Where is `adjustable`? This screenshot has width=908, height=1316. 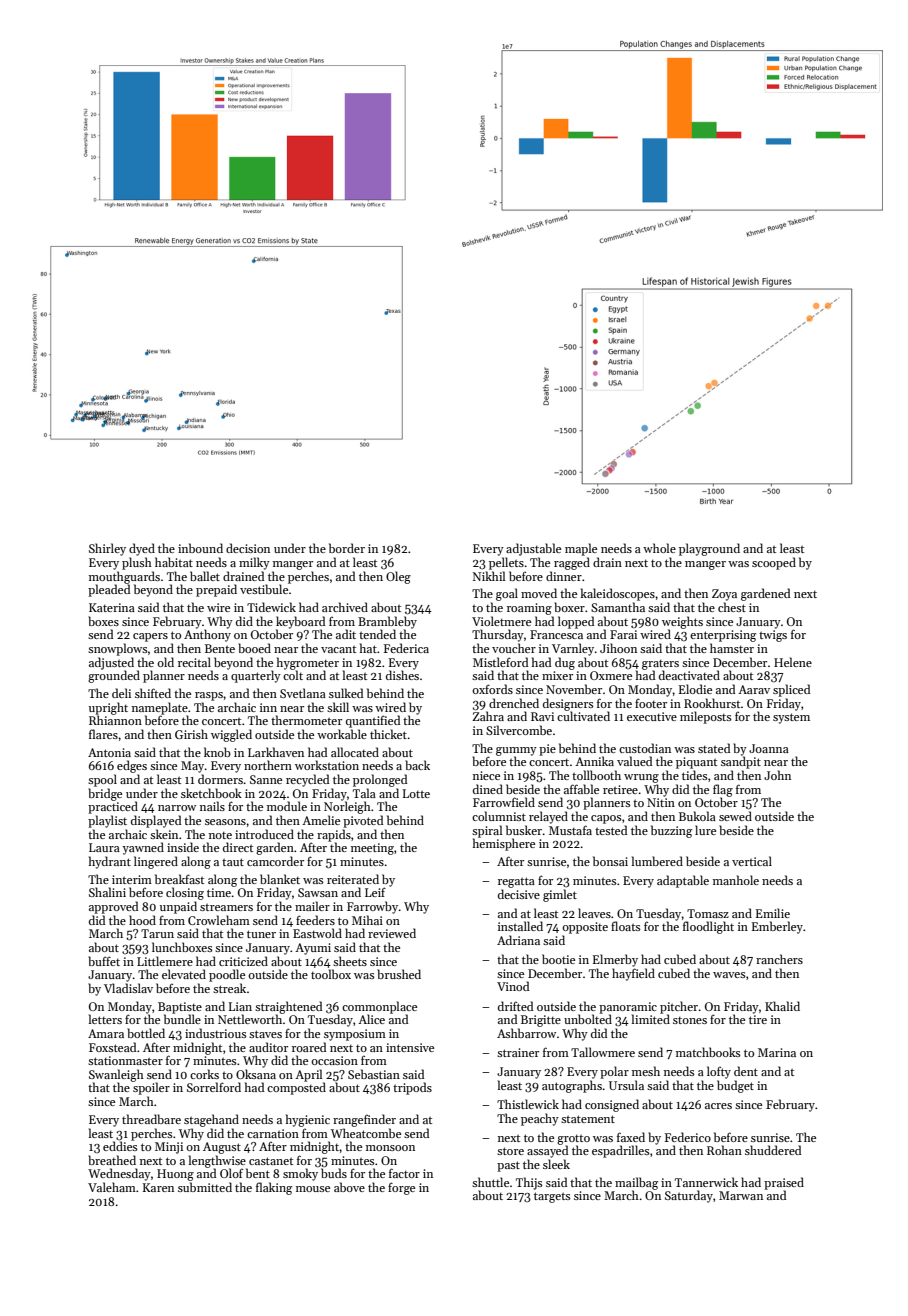
adjustable is located at coordinates (533, 549).
